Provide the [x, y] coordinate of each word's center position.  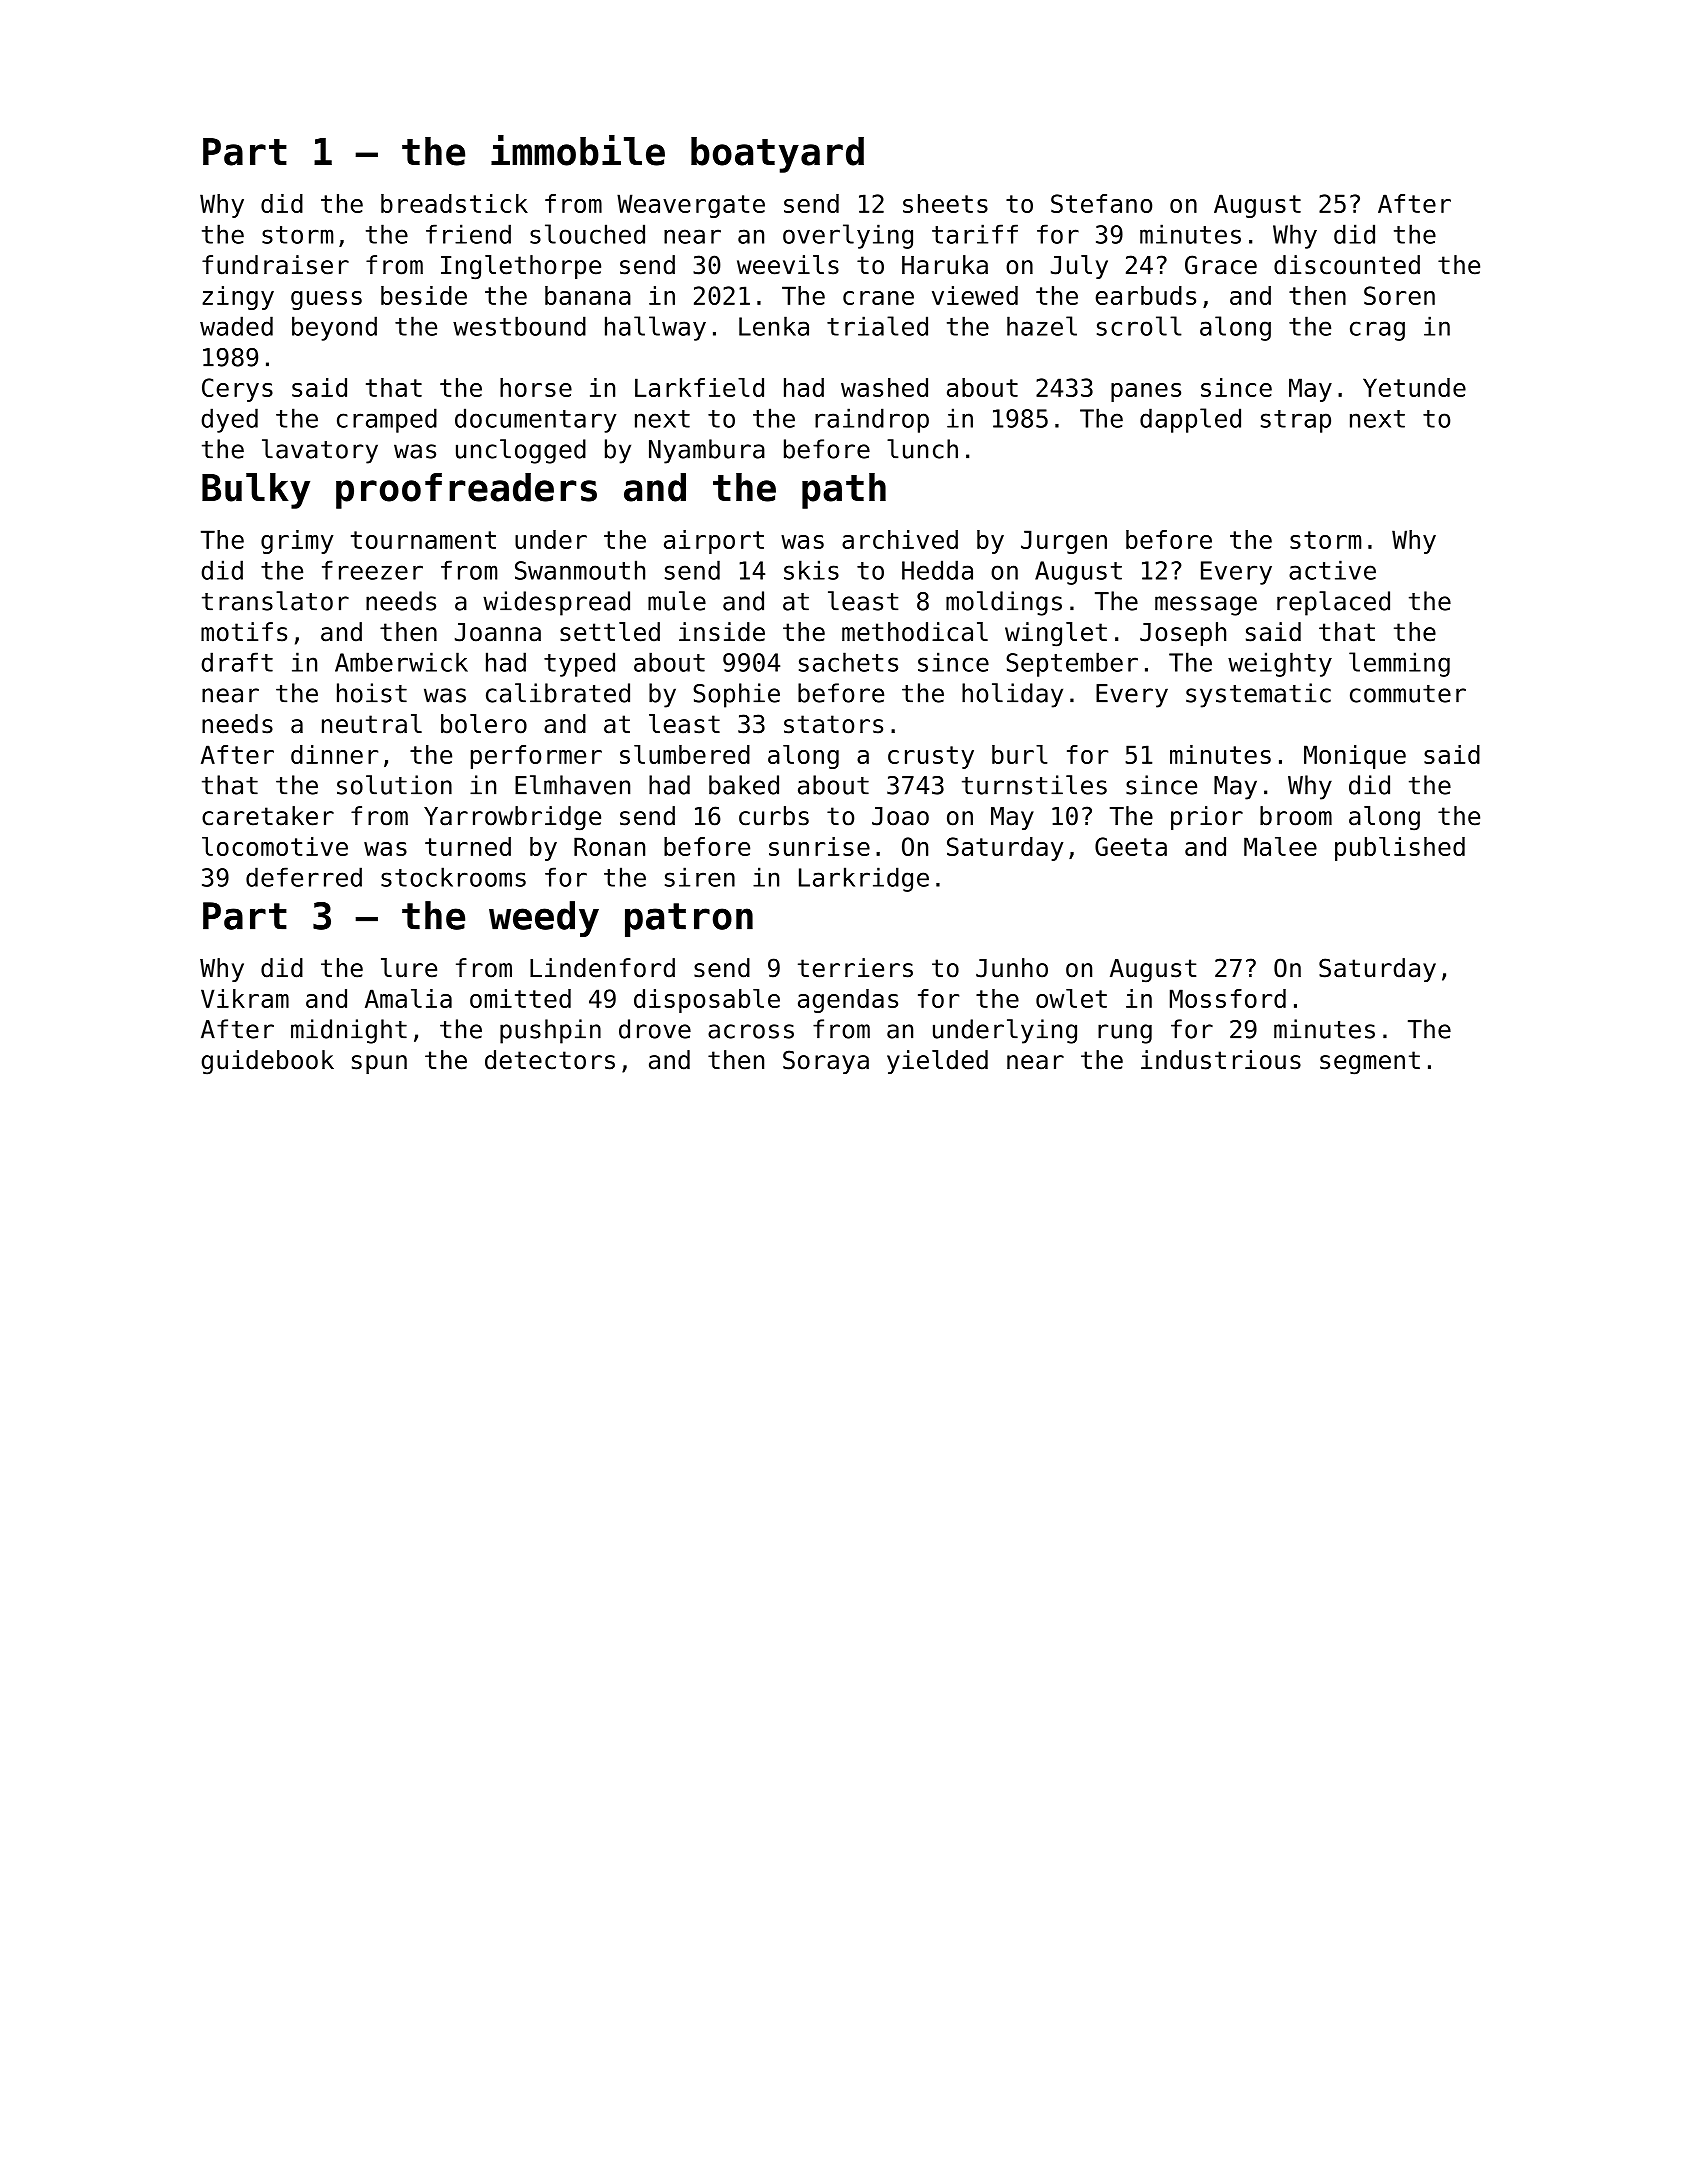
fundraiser [275, 265]
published [1400, 849]
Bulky [256, 491]
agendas [848, 1001]
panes [1146, 392]
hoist [372, 693]
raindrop [872, 420]
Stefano [1101, 203]
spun [379, 1064]
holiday [1012, 695]
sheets [945, 203]
